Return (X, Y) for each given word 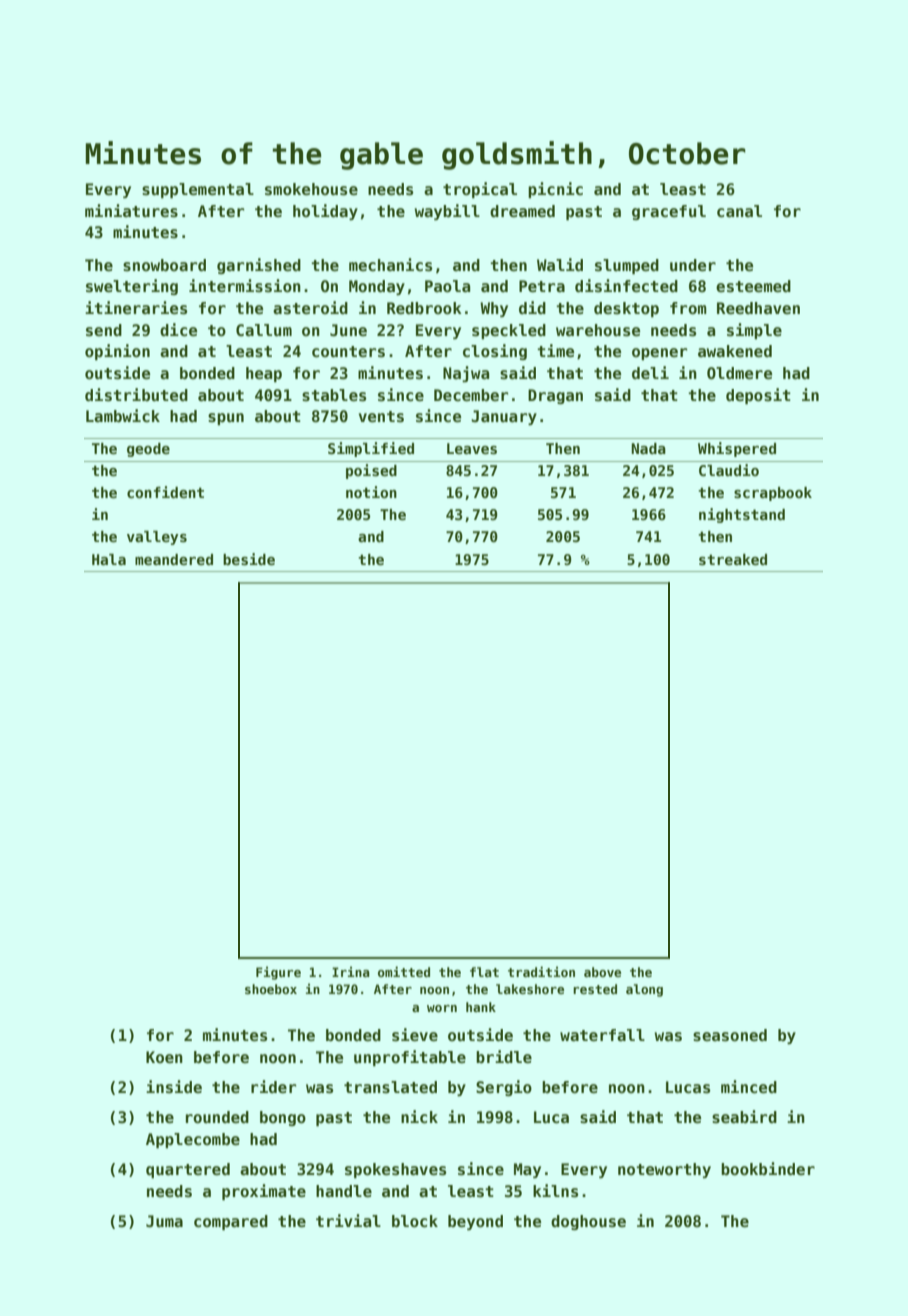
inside (174, 1087)
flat (484, 972)
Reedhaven (758, 308)
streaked (733, 559)
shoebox (271, 989)
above (602, 972)
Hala (109, 559)
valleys (157, 538)
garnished (259, 266)
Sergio (504, 1088)
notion (371, 492)
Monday (377, 287)
